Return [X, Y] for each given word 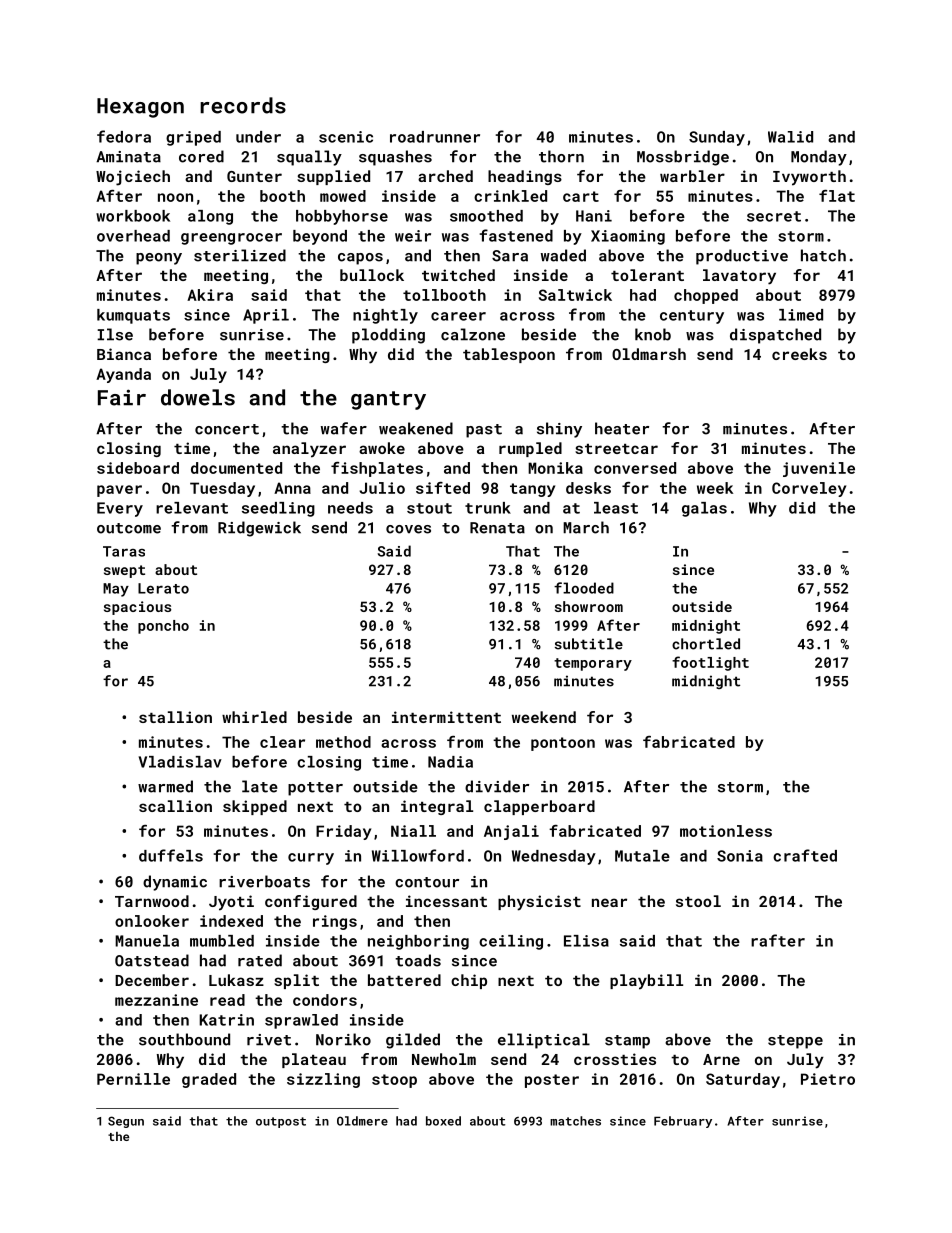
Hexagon [140, 108]
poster [552, 1081]
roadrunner [435, 137]
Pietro [828, 1079]
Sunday [717, 138]
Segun [126, 1122]
